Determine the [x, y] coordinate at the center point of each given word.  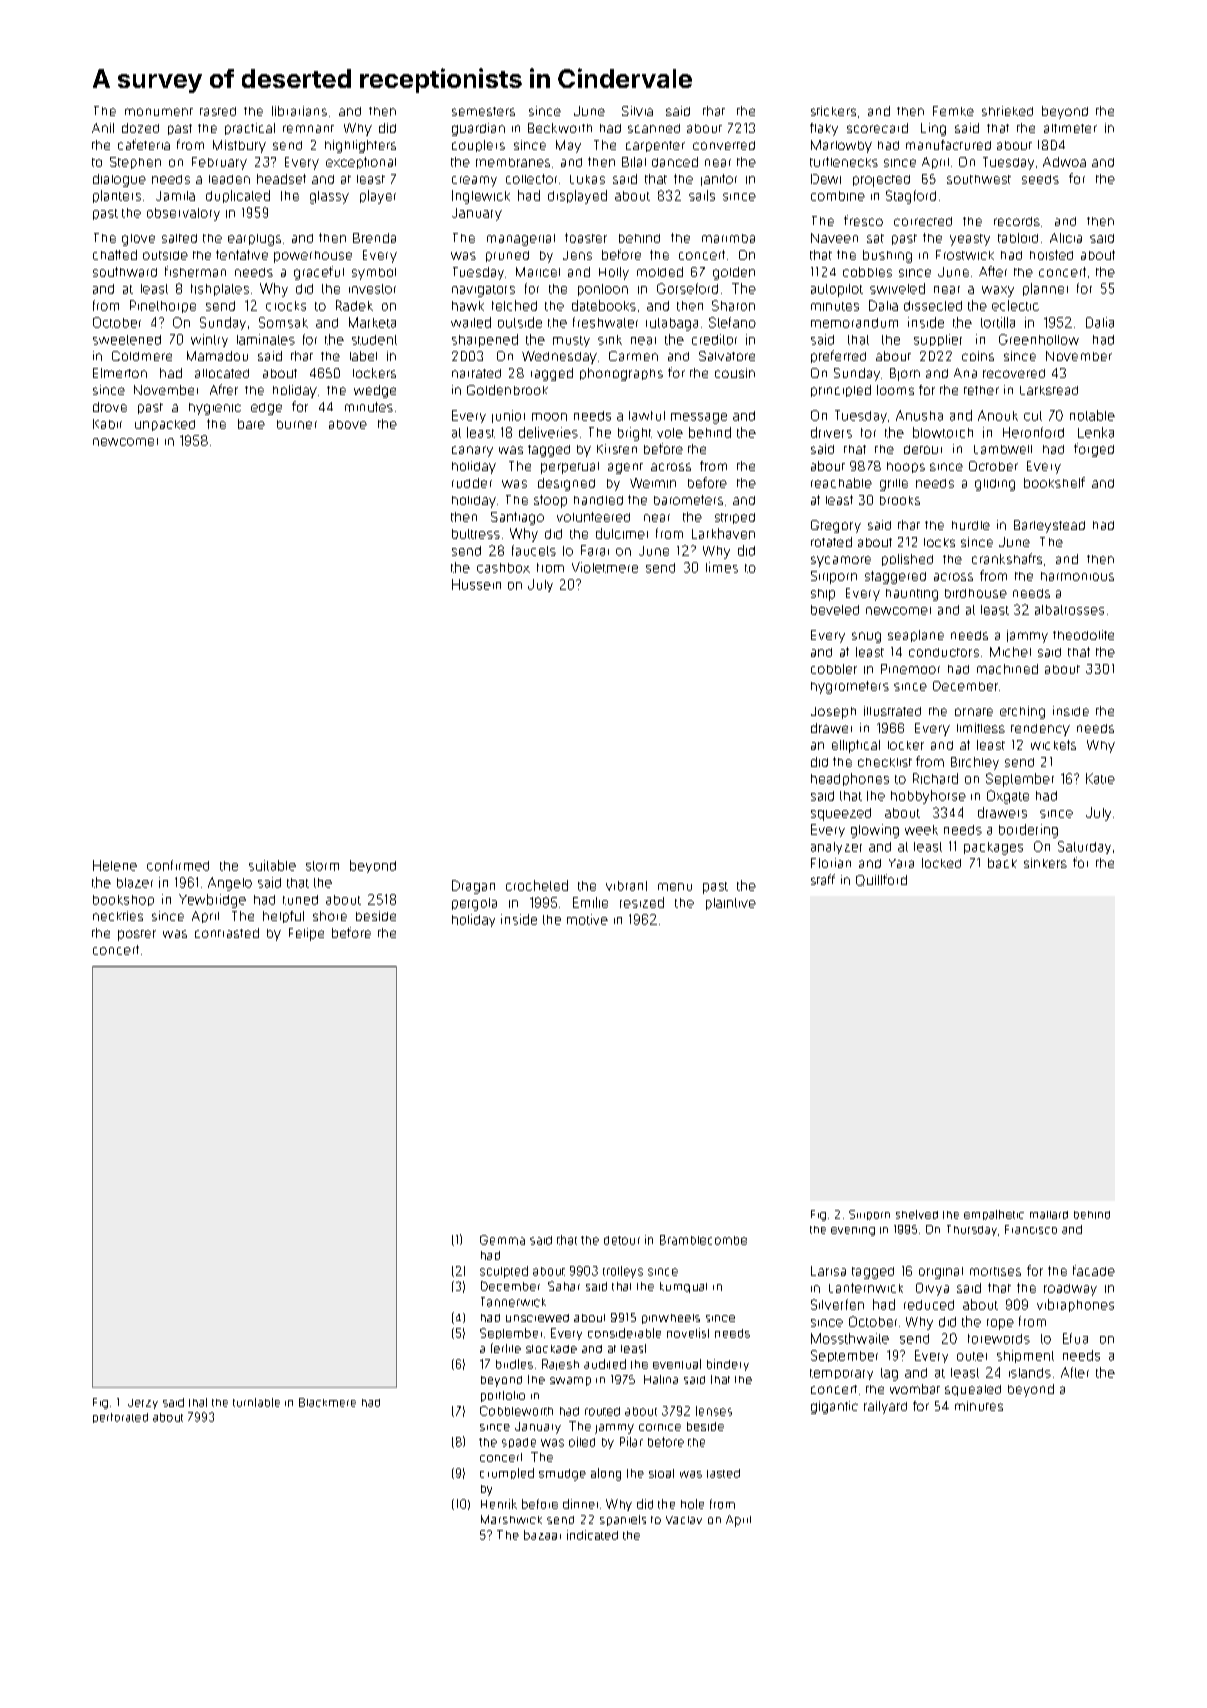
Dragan [473, 887]
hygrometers [850, 687]
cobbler [834, 669]
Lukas [587, 179]
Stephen [135, 163]
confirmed [178, 865]
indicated [592, 1535]
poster [137, 935]
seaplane [916, 636]
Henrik [499, 1504]
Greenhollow [1039, 339]
